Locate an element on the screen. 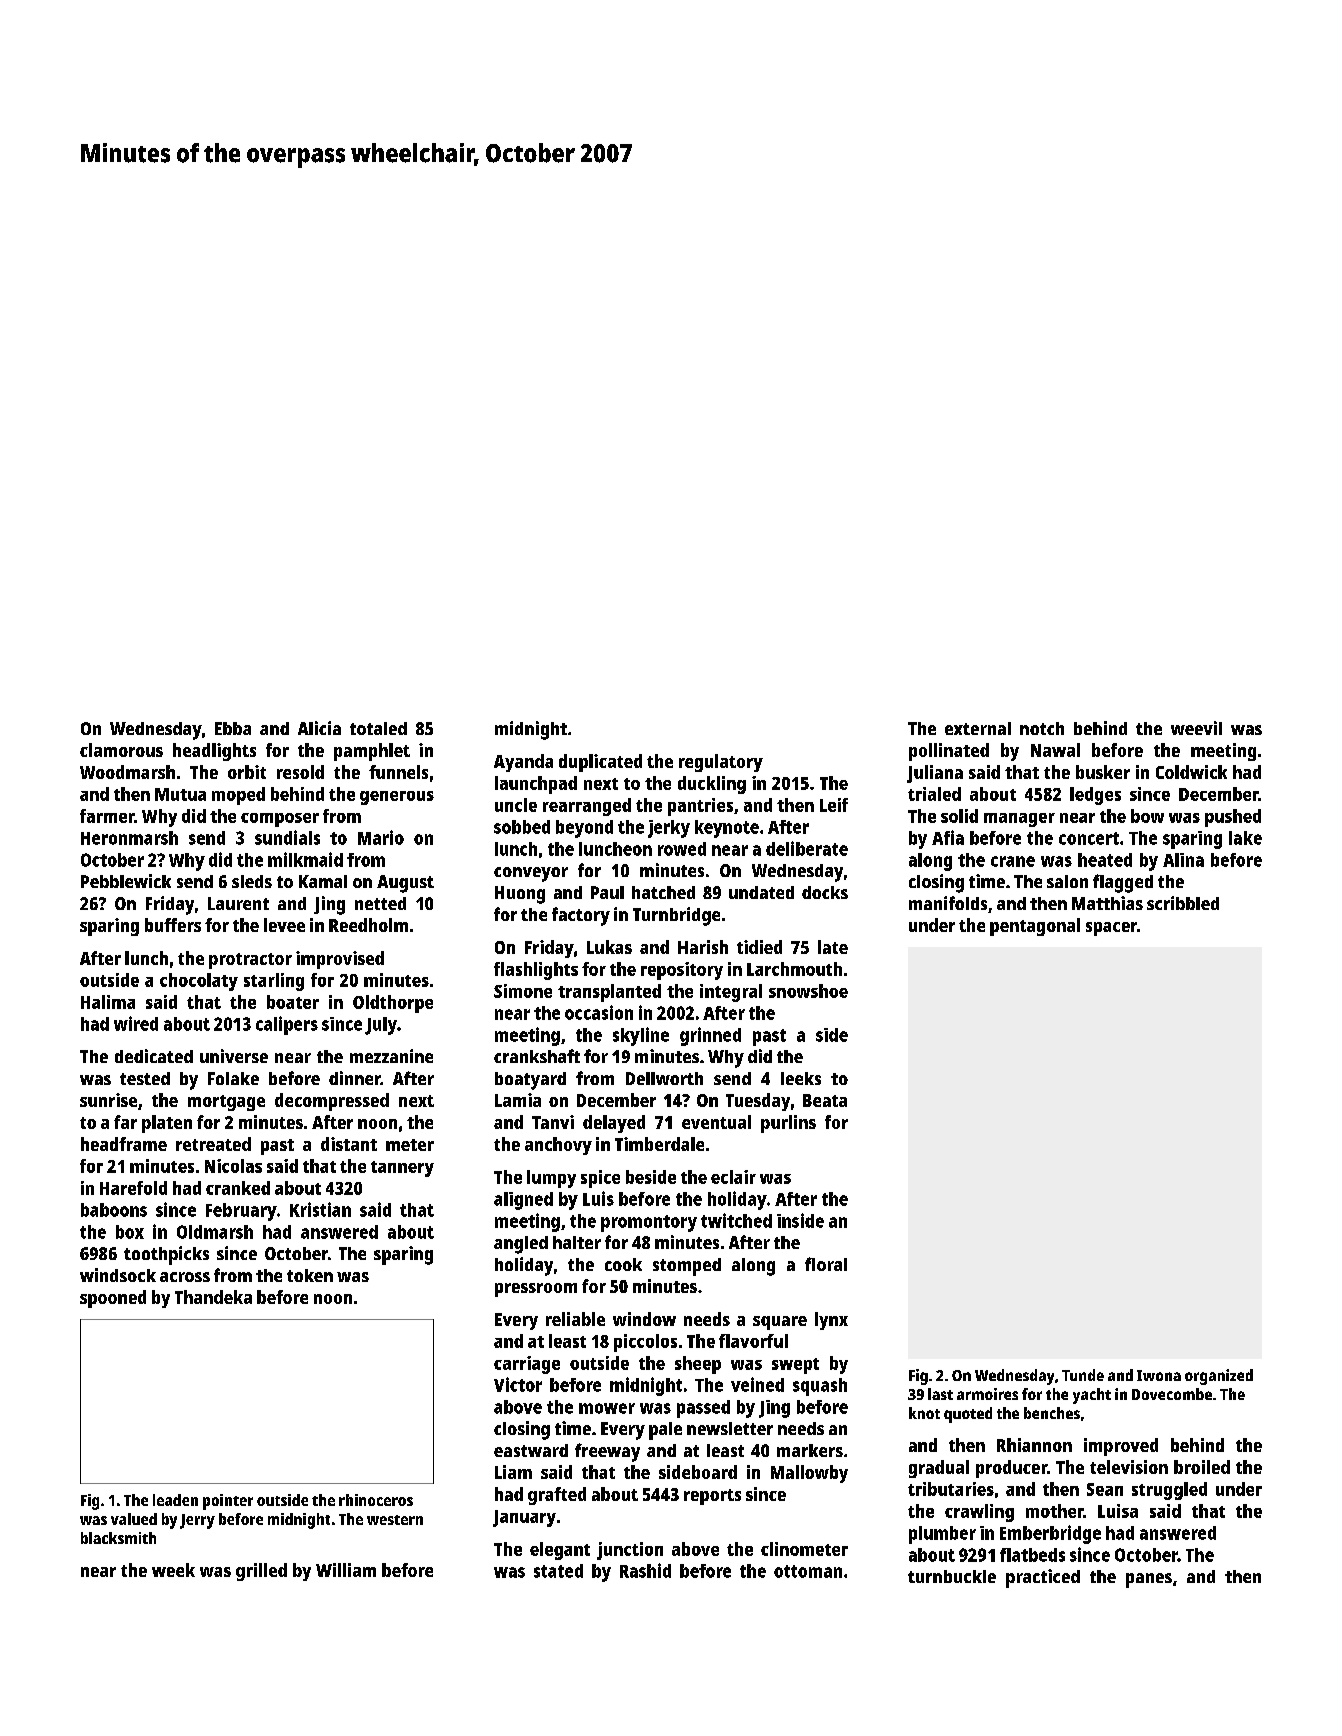  Leif is located at coordinates (834, 805).
